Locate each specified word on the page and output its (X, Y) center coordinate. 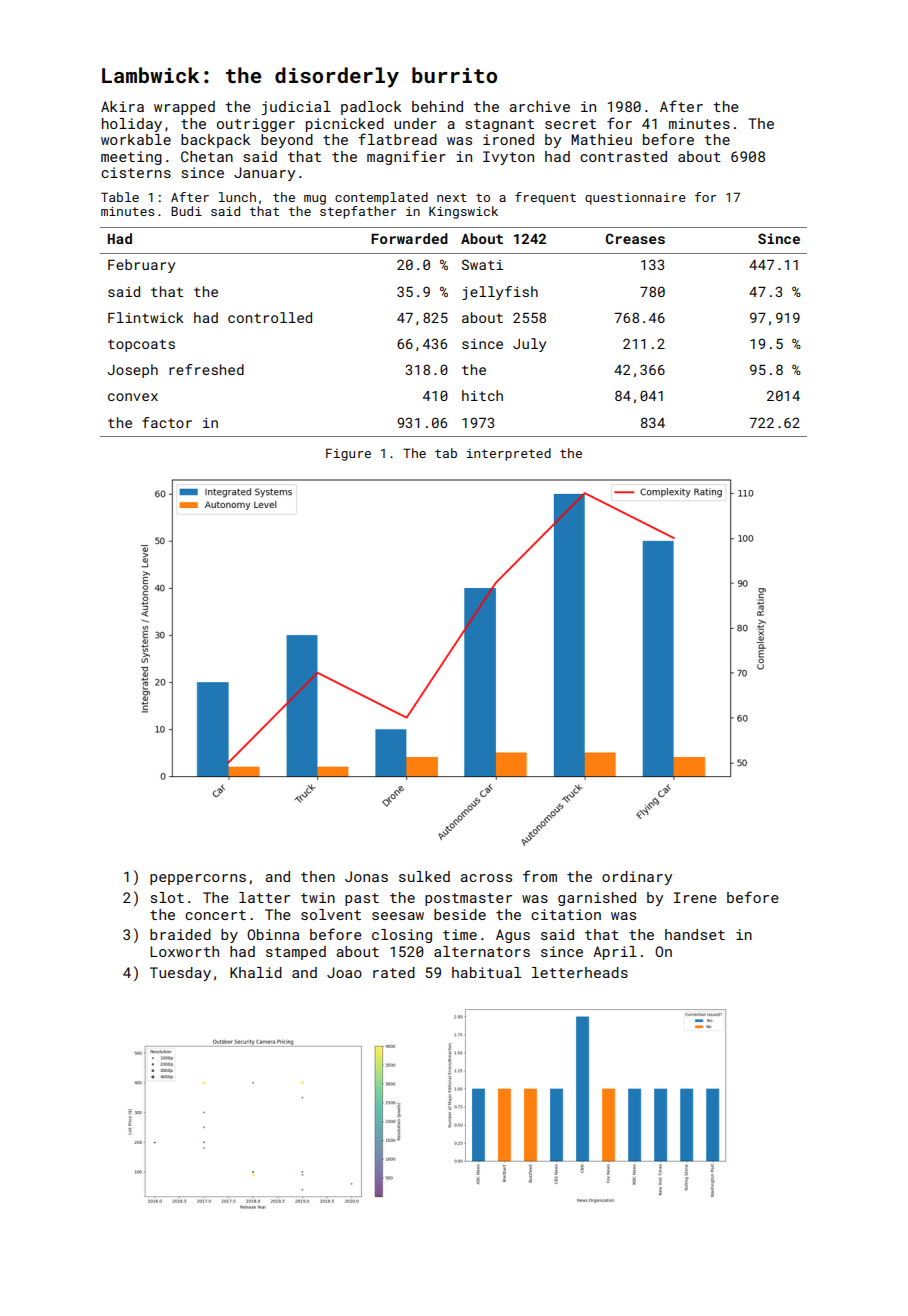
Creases (635, 238)
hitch (482, 395)
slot (167, 897)
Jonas (366, 876)
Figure (348, 454)
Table (120, 197)
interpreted (509, 454)
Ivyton (508, 158)
